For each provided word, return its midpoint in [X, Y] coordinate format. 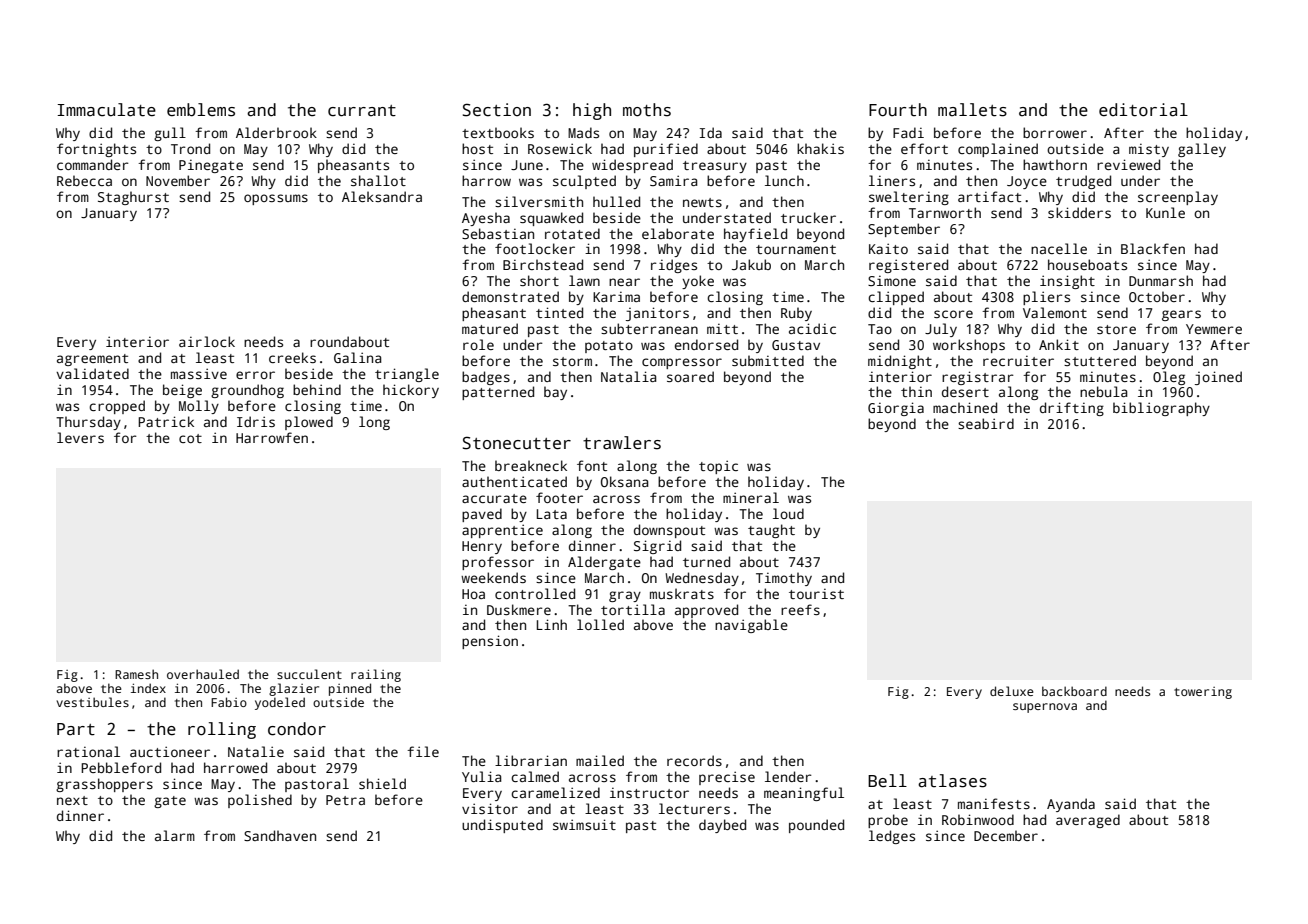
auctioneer [170, 751]
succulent [309, 674]
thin [916, 391]
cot [190, 438]
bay [555, 393]
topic [718, 467]
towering [1203, 693]
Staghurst [133, 198]
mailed [600, 760]
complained [998, 150]
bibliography [1161, 409]
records [694, 760]
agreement [92, 360]
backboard [1074, 691]
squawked [551, 219]
